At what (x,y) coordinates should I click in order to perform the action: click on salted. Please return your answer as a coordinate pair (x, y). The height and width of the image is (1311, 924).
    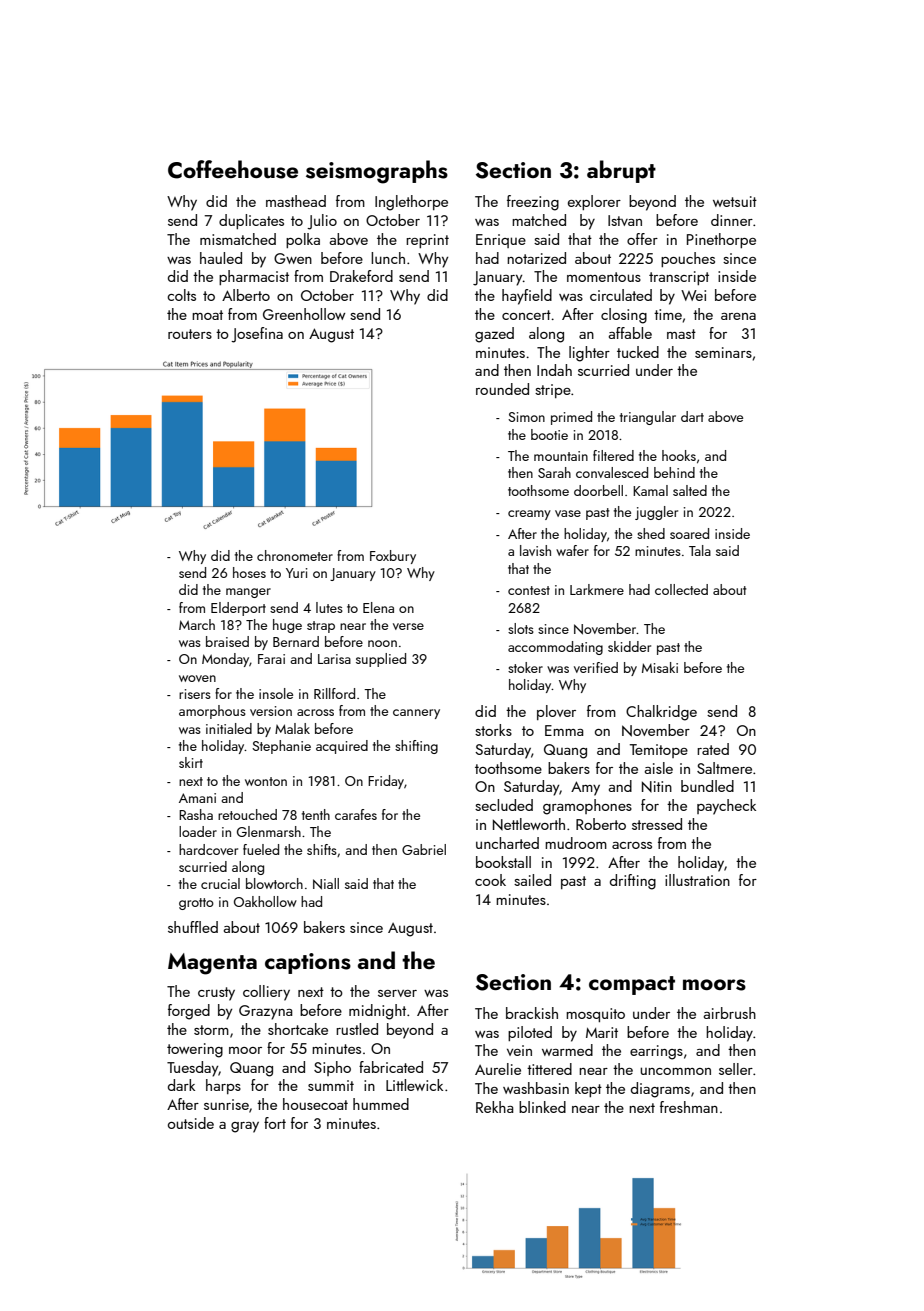
    Looking at the image, I should click on (690, 490).
